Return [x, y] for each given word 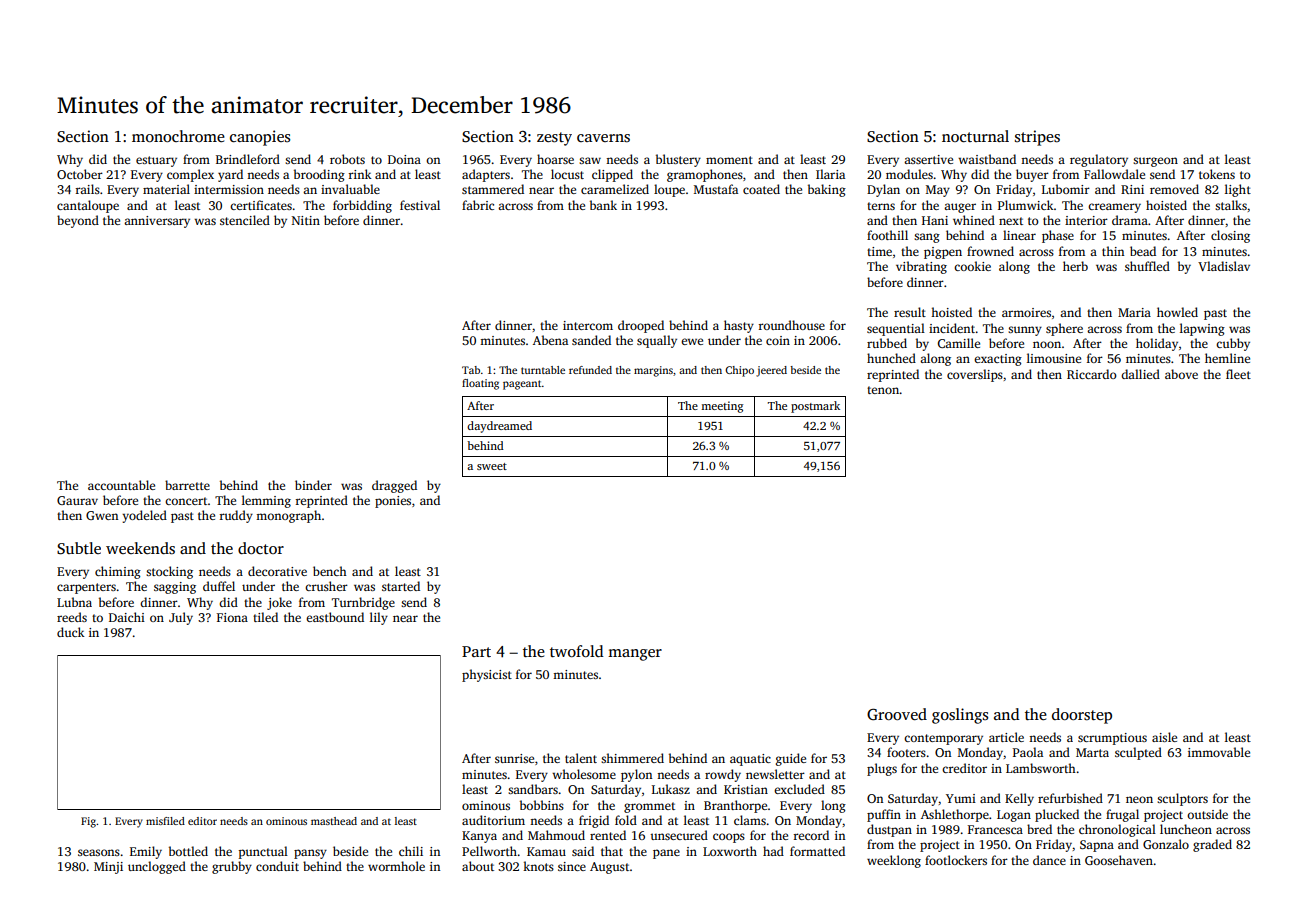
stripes [1037, 138]
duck [71, 632]
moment [729, 160]
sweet [492, 466]
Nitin [306, 220]
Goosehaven [1119, 860]
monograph [288, 516]
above [1181, 374]
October [80, 174]
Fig [89, 822]
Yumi [961, 798]
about [478, 866]
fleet [1238, 374]
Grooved [897, 714]
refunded [590, 370]
